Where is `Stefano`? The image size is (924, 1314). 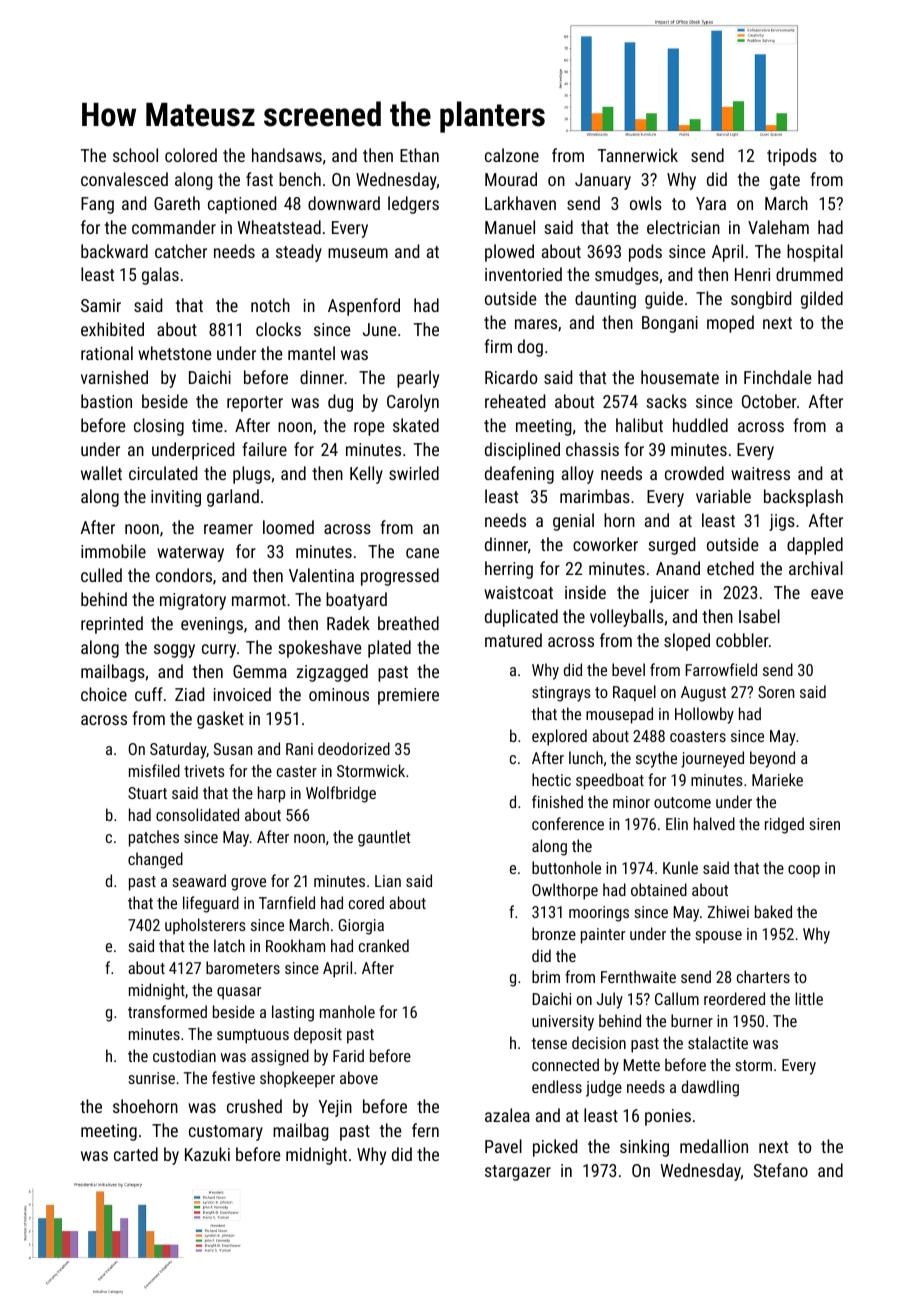 Stefano is located at coordinates (781, 1170).
